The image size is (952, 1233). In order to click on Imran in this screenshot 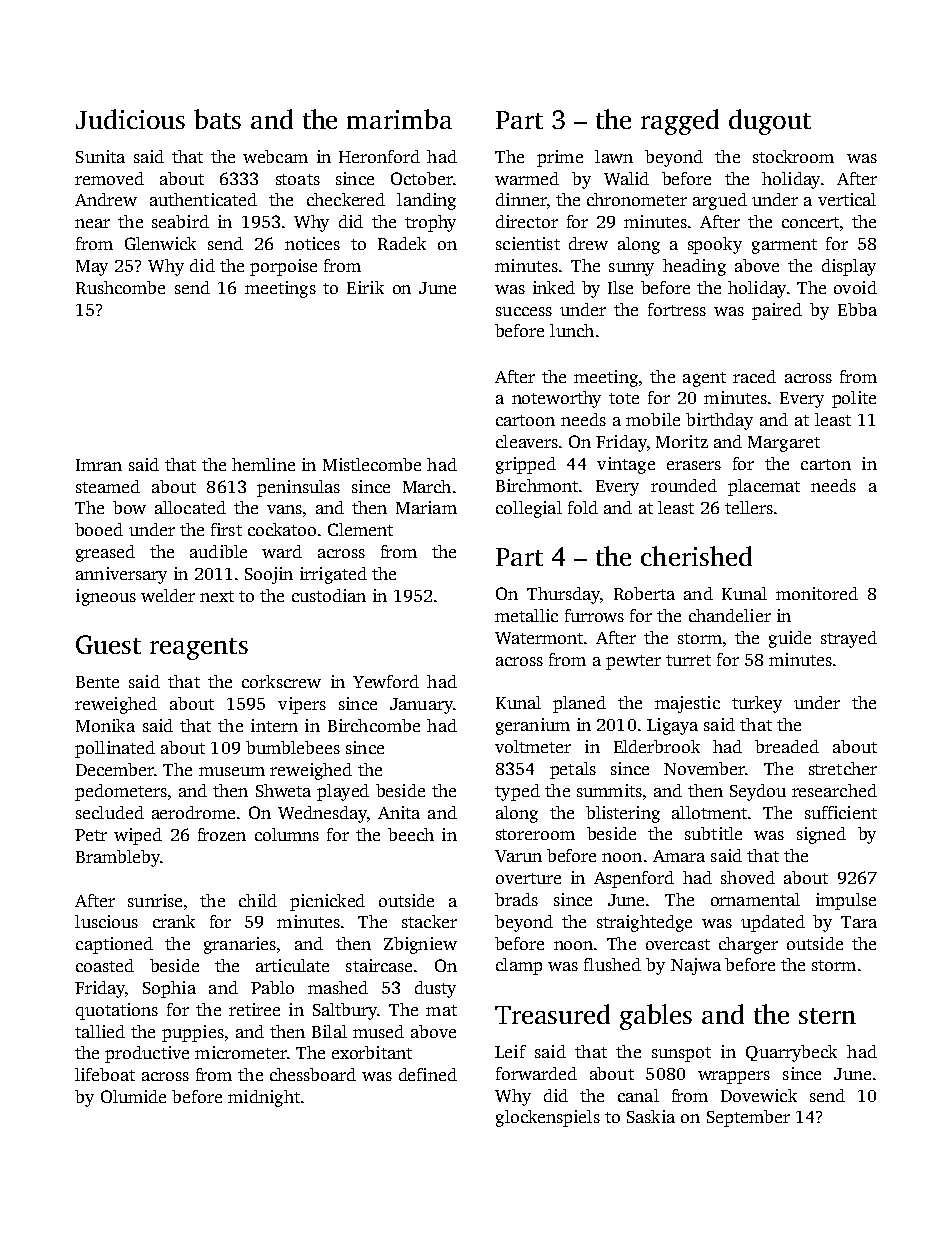, I will do `click(99, 465)`.
